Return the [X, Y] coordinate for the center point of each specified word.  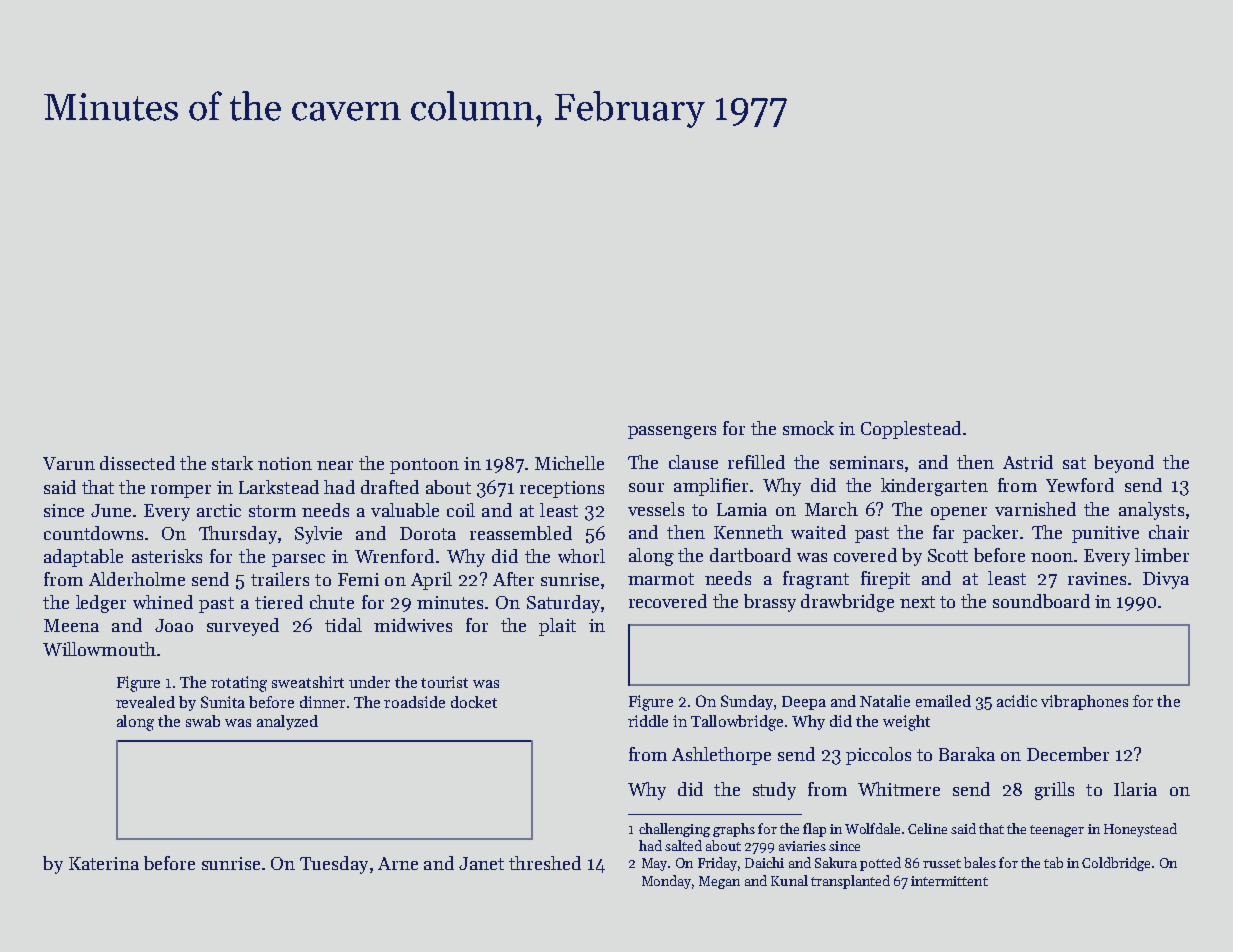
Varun [69, 463]
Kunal [789, 880]
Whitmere [899, 789]
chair [1169, 532]
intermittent [949, 881]
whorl [581, 556]
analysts [1151, 511]
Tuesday [334, 865]
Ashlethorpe [721, 756]
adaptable [83, 558]
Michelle [569, 463]
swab [203, 721]
